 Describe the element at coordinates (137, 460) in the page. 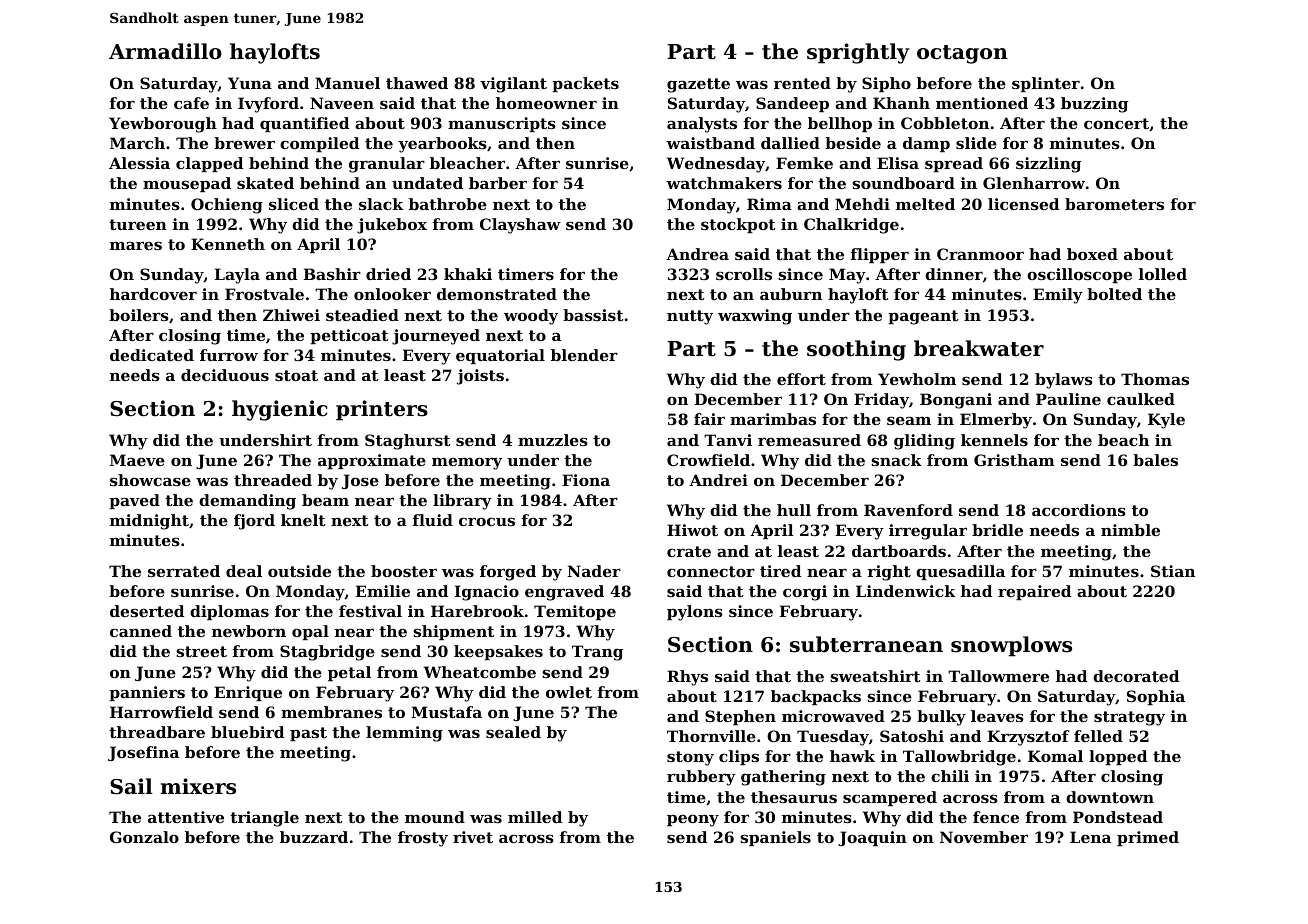

I see `Maeve` at that location.
